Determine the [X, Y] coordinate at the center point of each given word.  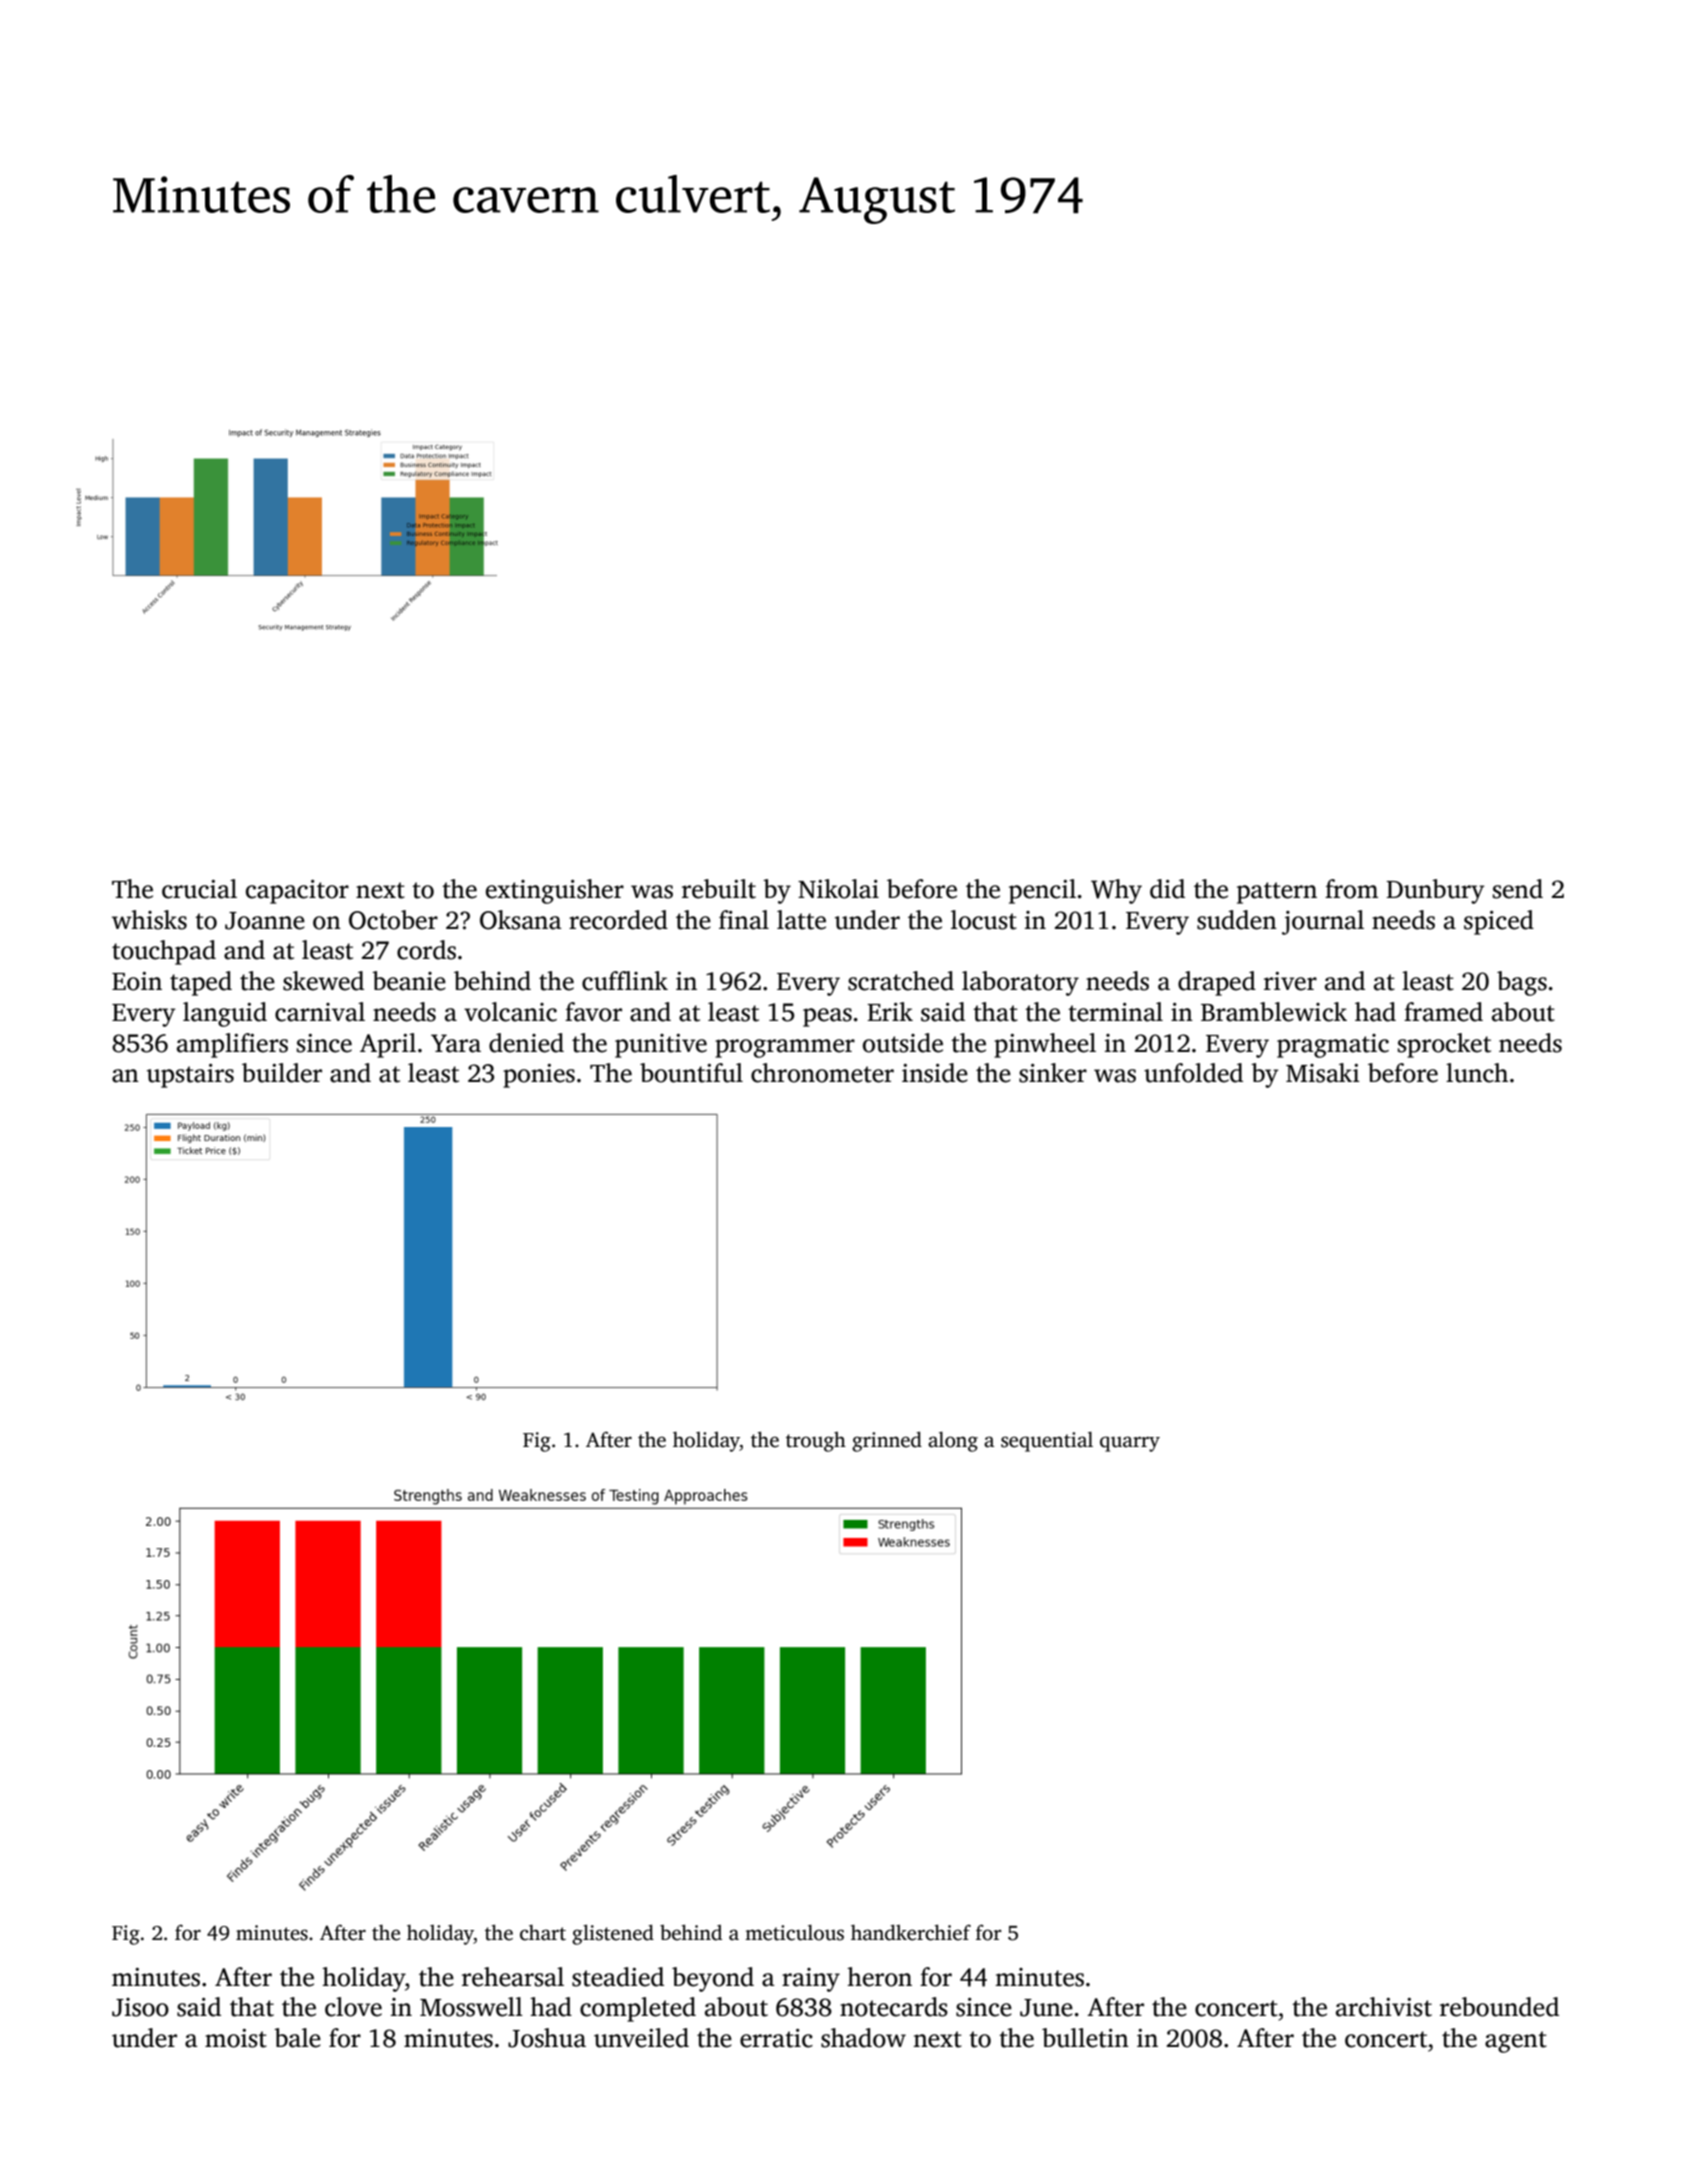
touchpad [164, 952]
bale [297, 2038]
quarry [1130, 1444]
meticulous [794, 1932]
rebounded [1499, 2007]
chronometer [822, 1073]
